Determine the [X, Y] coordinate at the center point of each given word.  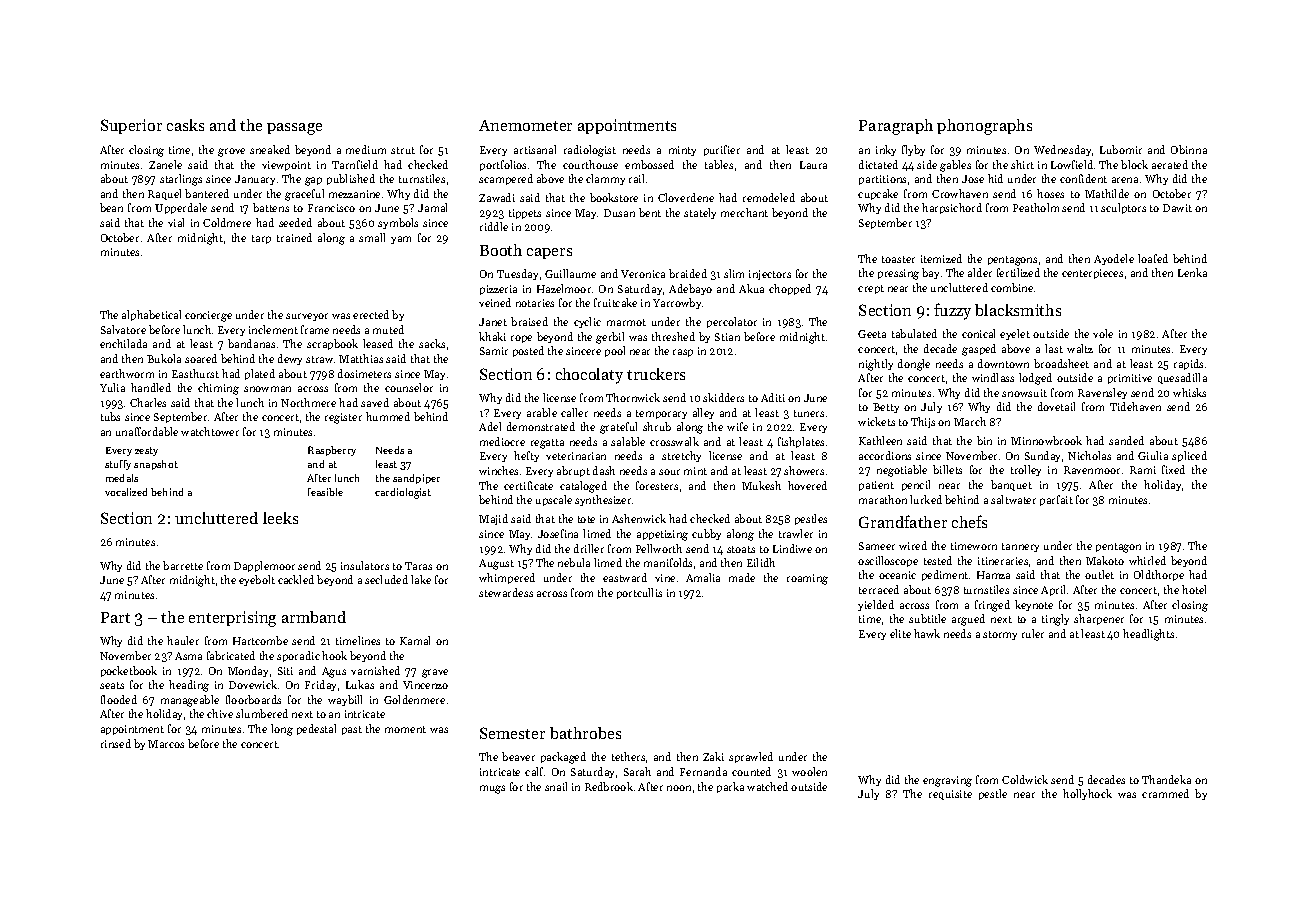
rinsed [116, 743]
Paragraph [896, 127]
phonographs [984, 127]
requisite [950, 795]
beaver [518, 756]
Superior [131, 126]
